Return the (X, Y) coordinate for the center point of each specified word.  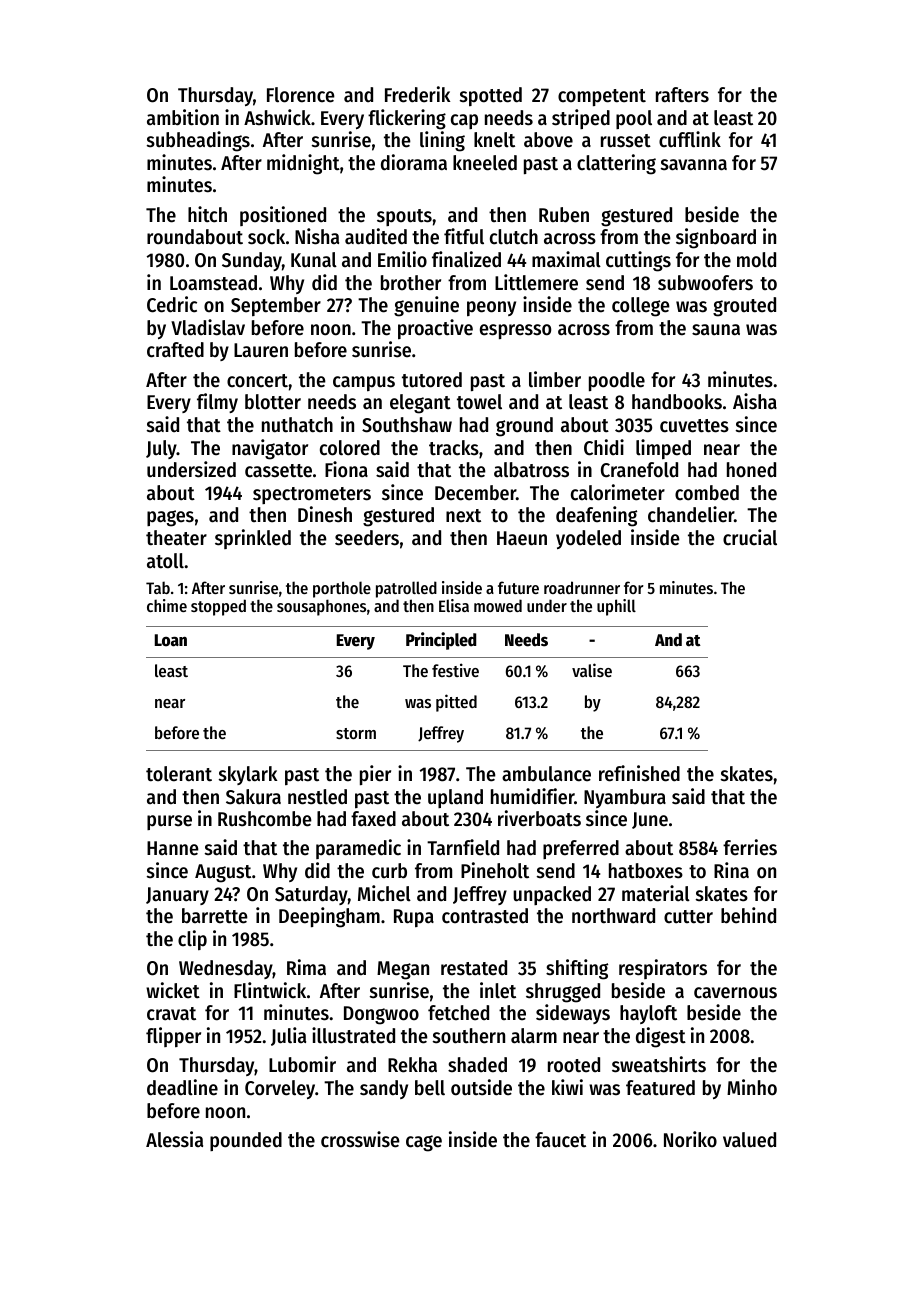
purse (169, 822)
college (641, 307)
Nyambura (625, 798)
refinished (639, 773)
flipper (173, 1037)
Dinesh (325, 514)
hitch (207, 214)
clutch (514, 237)
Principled (441, 641)
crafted (175, 350)
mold (756, 260)
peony (491, 308)
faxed (373, 819)
